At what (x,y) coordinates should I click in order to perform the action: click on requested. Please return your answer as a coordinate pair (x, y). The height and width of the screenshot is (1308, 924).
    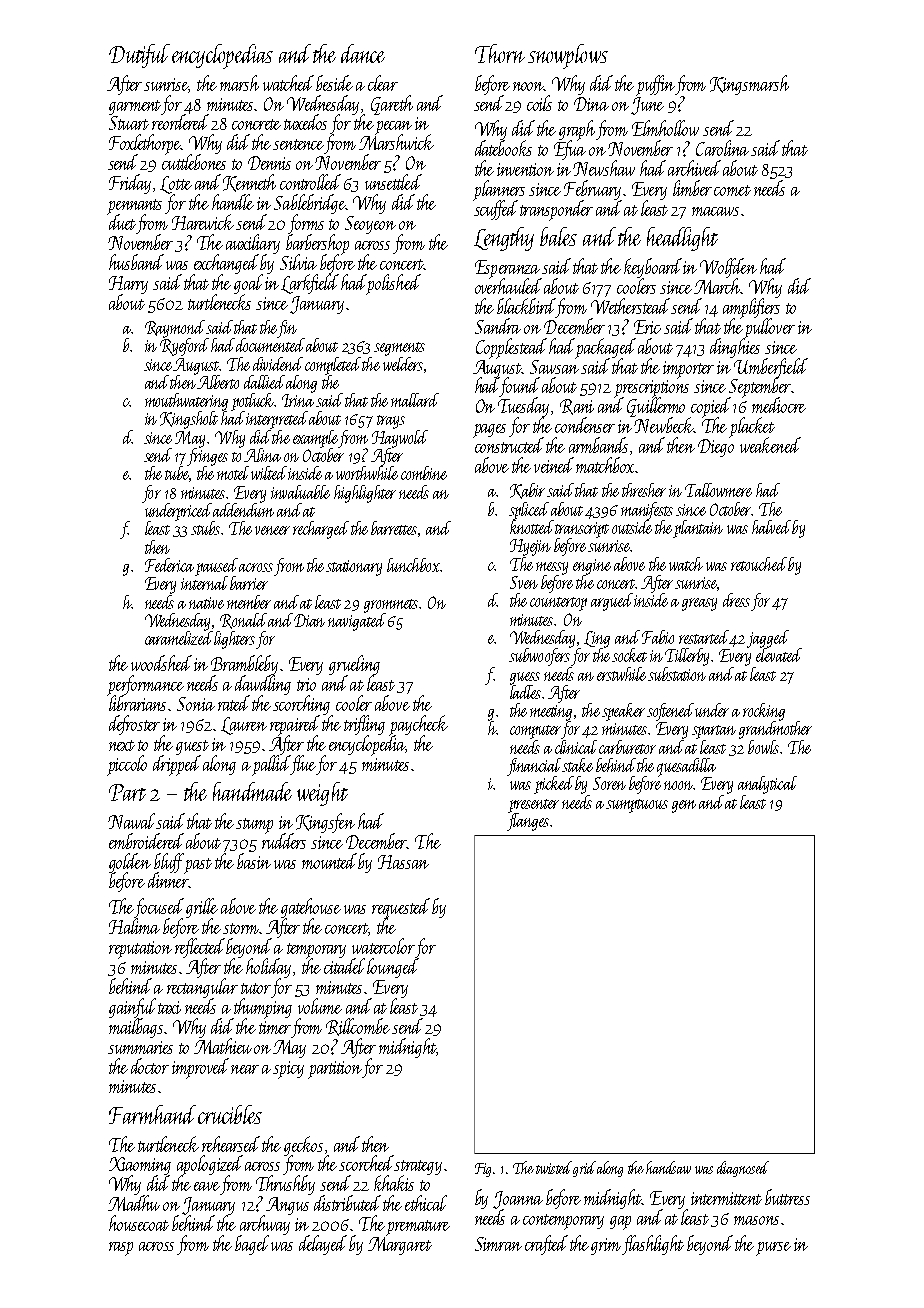
    Looking at the image, I should click on (401, 908).
